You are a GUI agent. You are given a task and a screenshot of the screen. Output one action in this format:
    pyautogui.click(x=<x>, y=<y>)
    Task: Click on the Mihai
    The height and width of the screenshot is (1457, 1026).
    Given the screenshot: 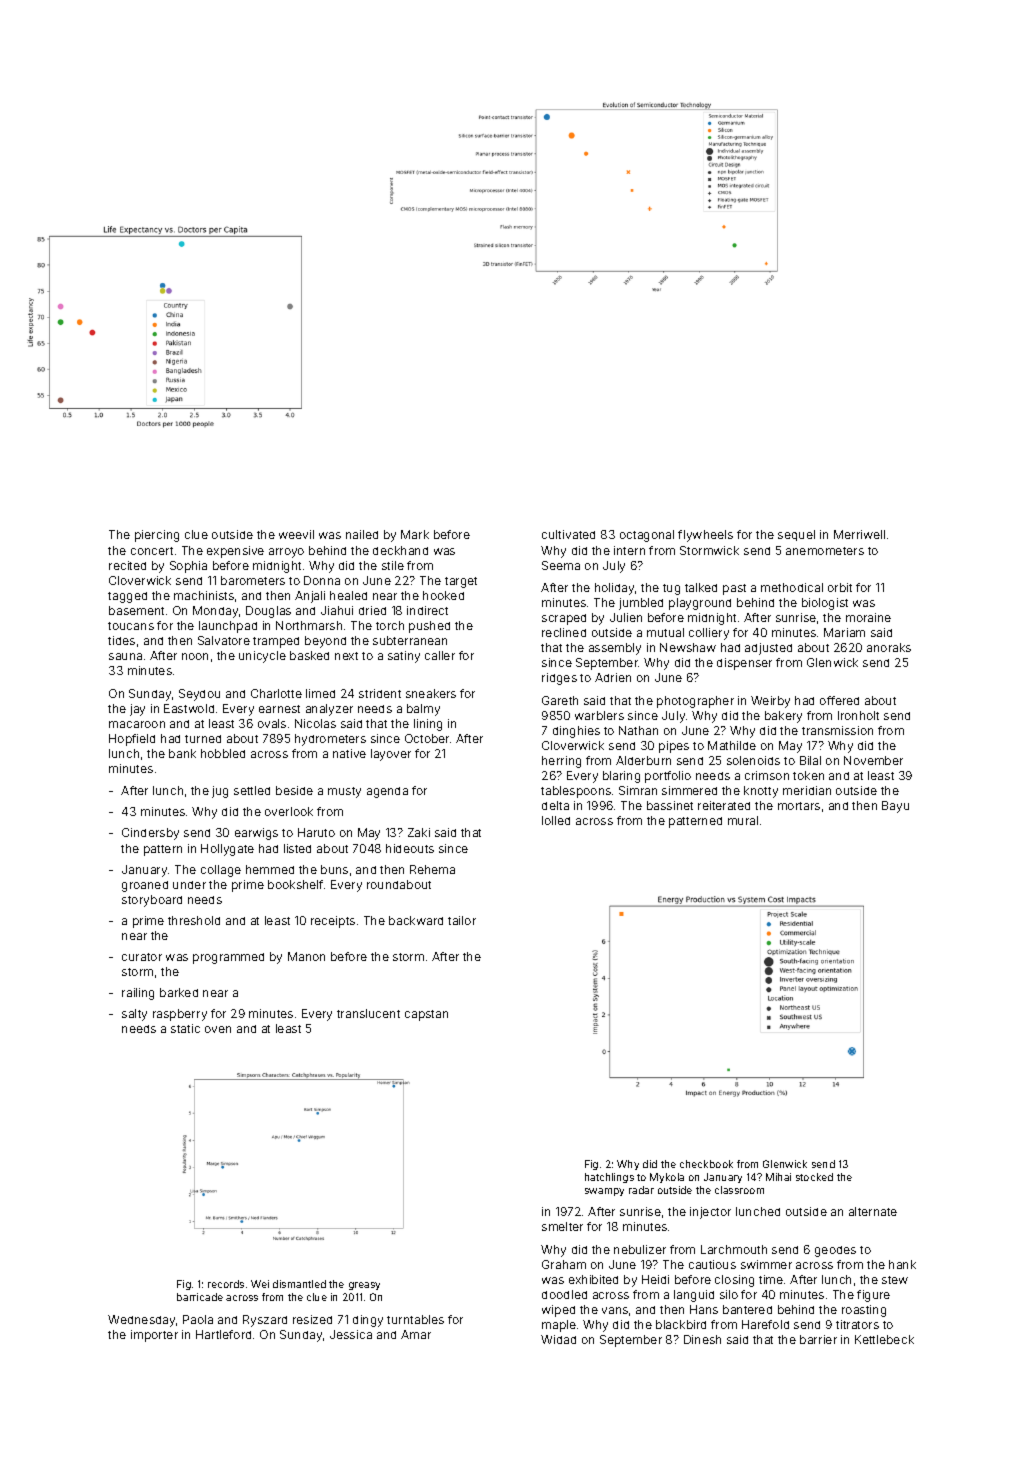 What is the action you would take?
    pyautogui.click(x=778, y=1177)
